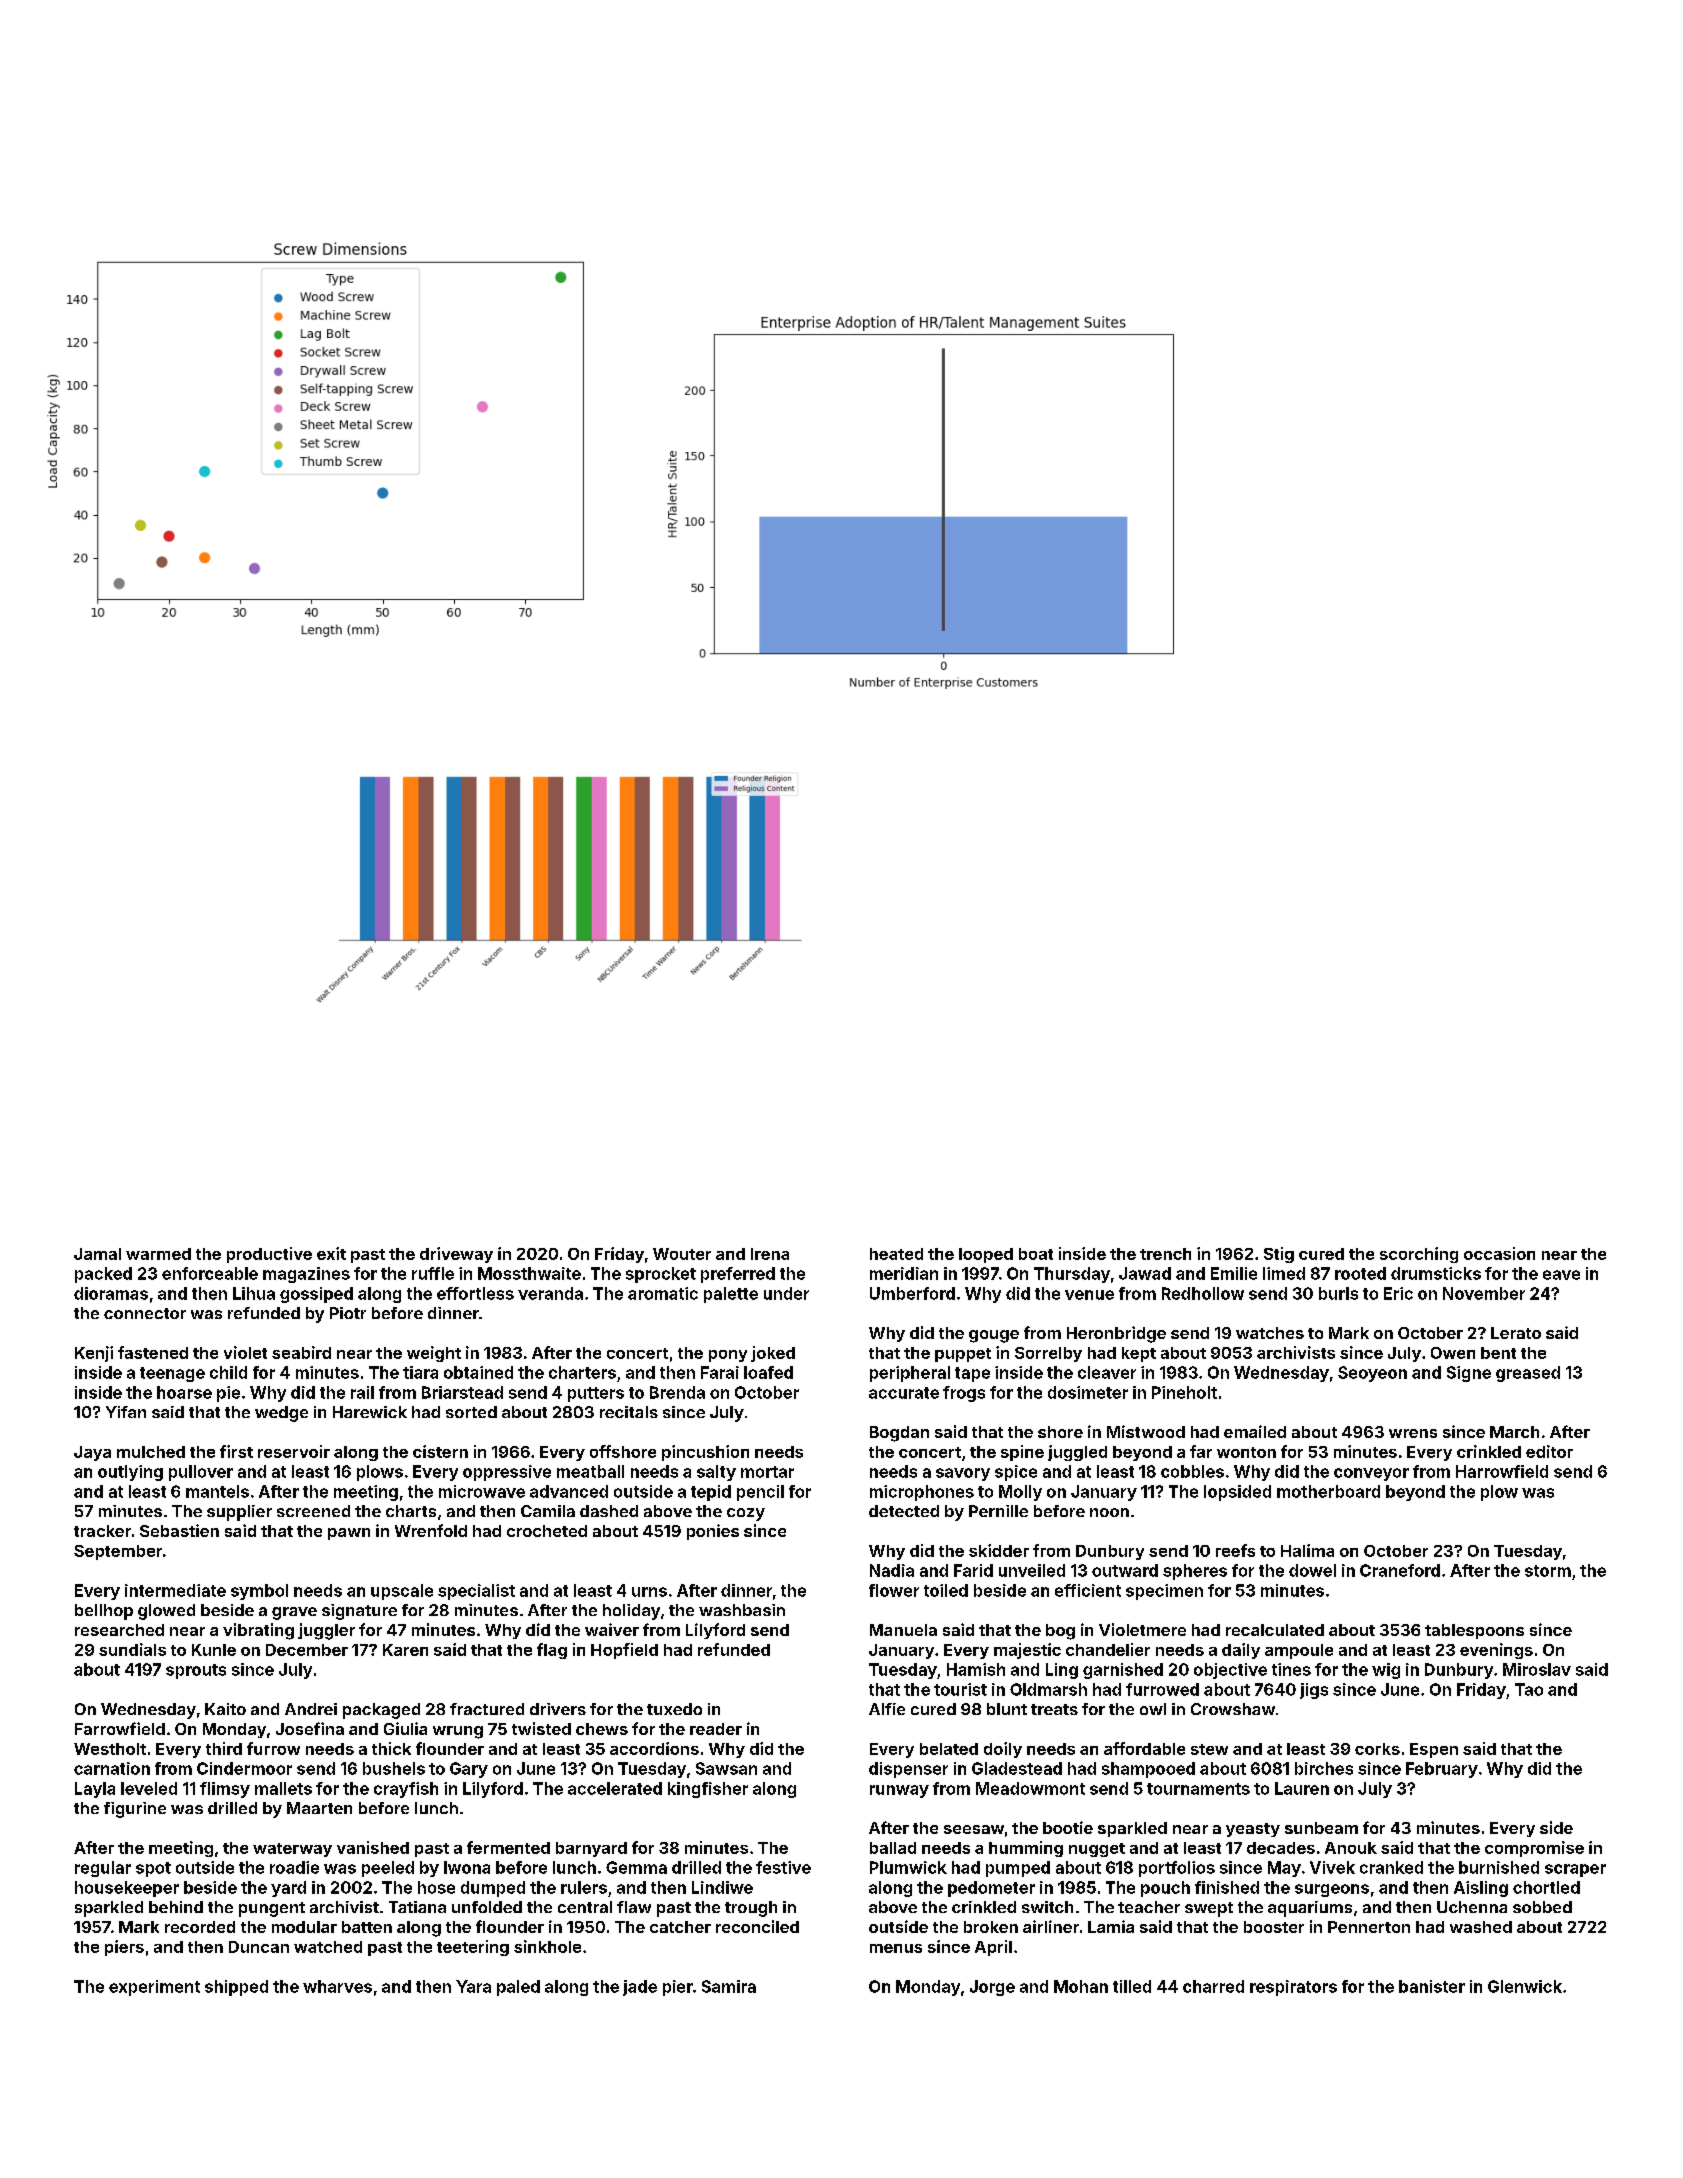 The image size is (1683, 2178). Describe the element at coordinates (1307, 1550) in the screenshot. I see `Halima` at that location.
